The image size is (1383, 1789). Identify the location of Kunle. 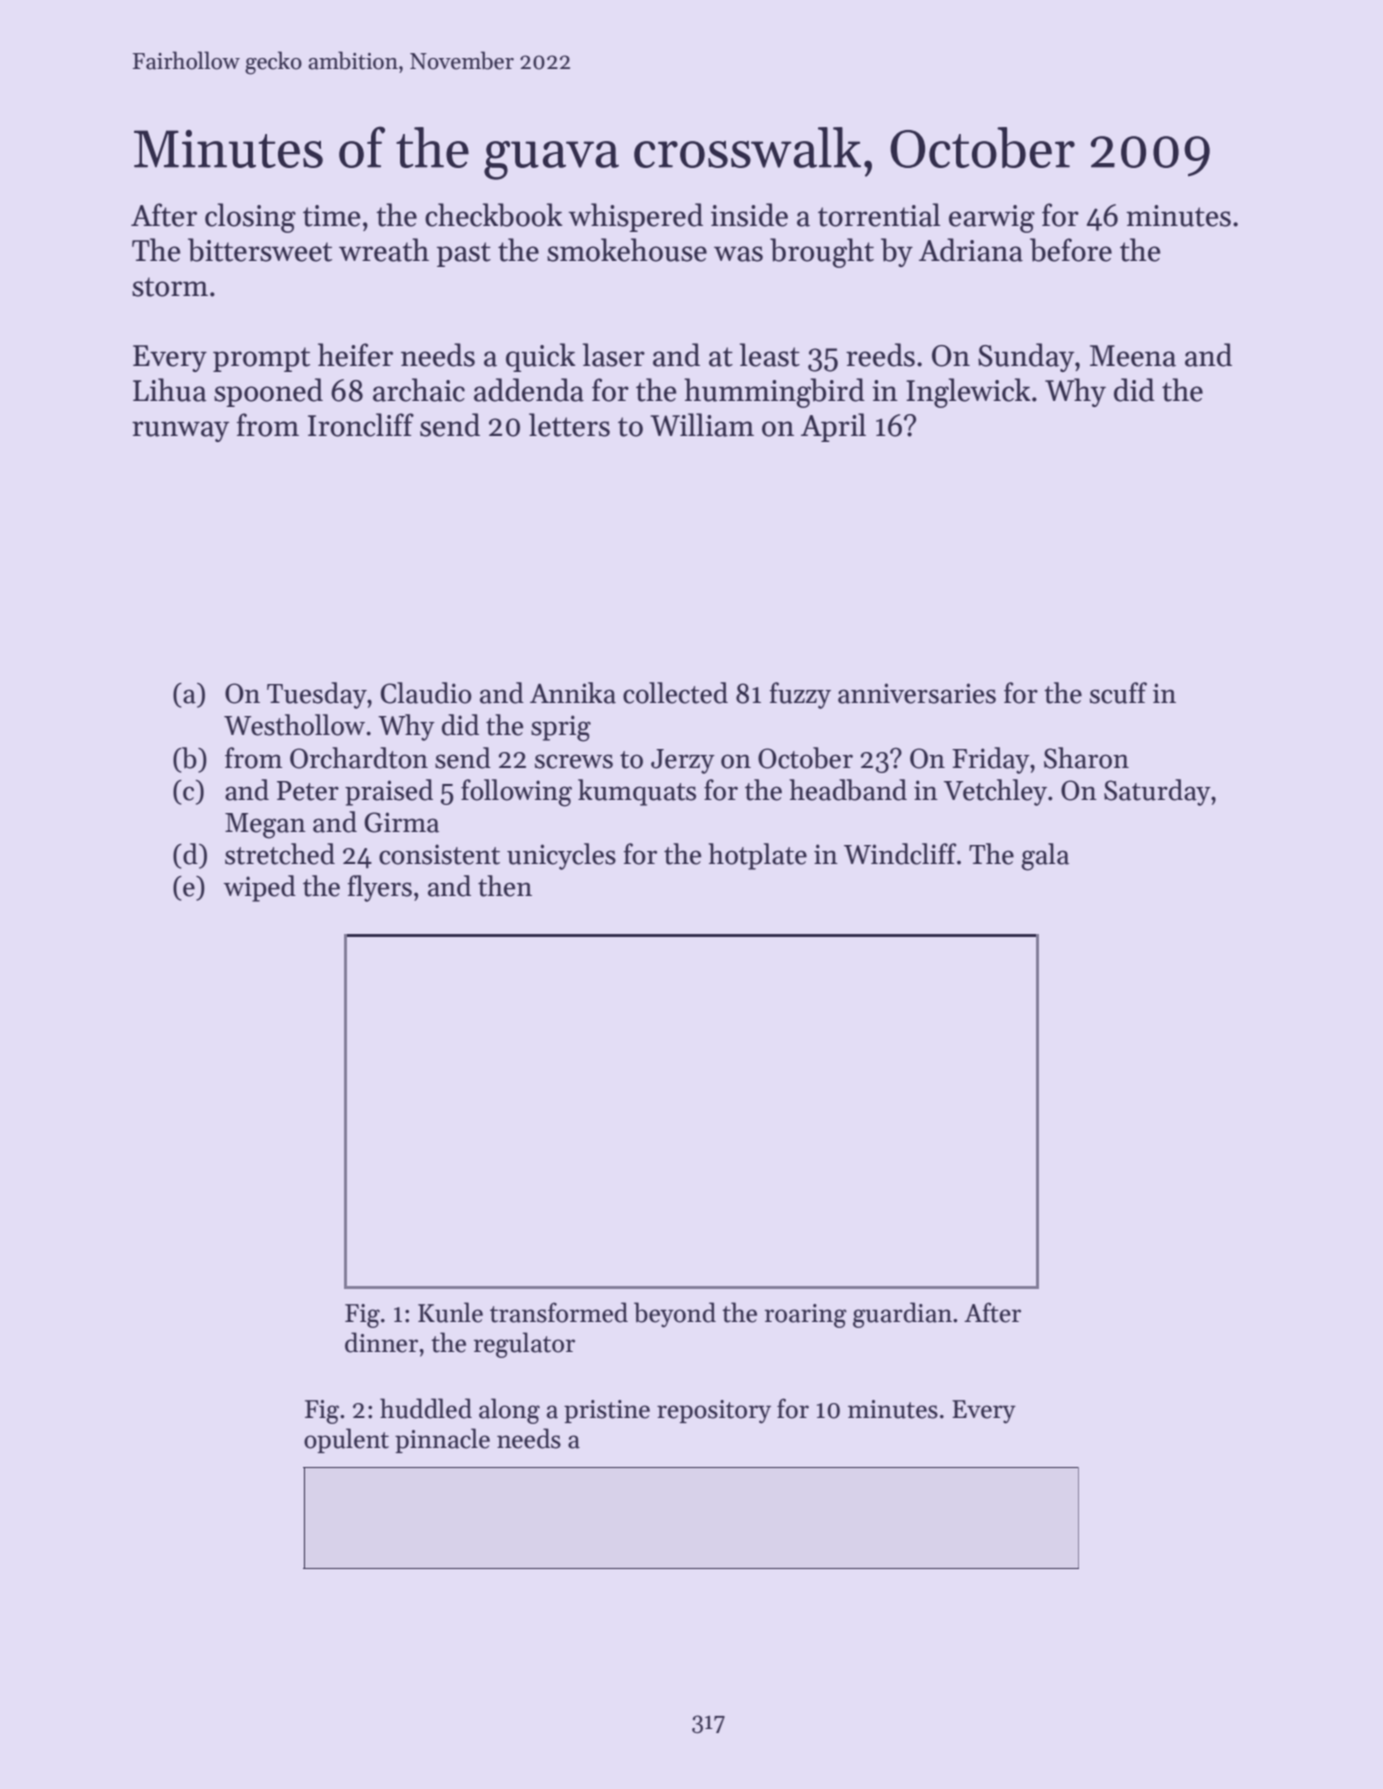
(450, 1312).
